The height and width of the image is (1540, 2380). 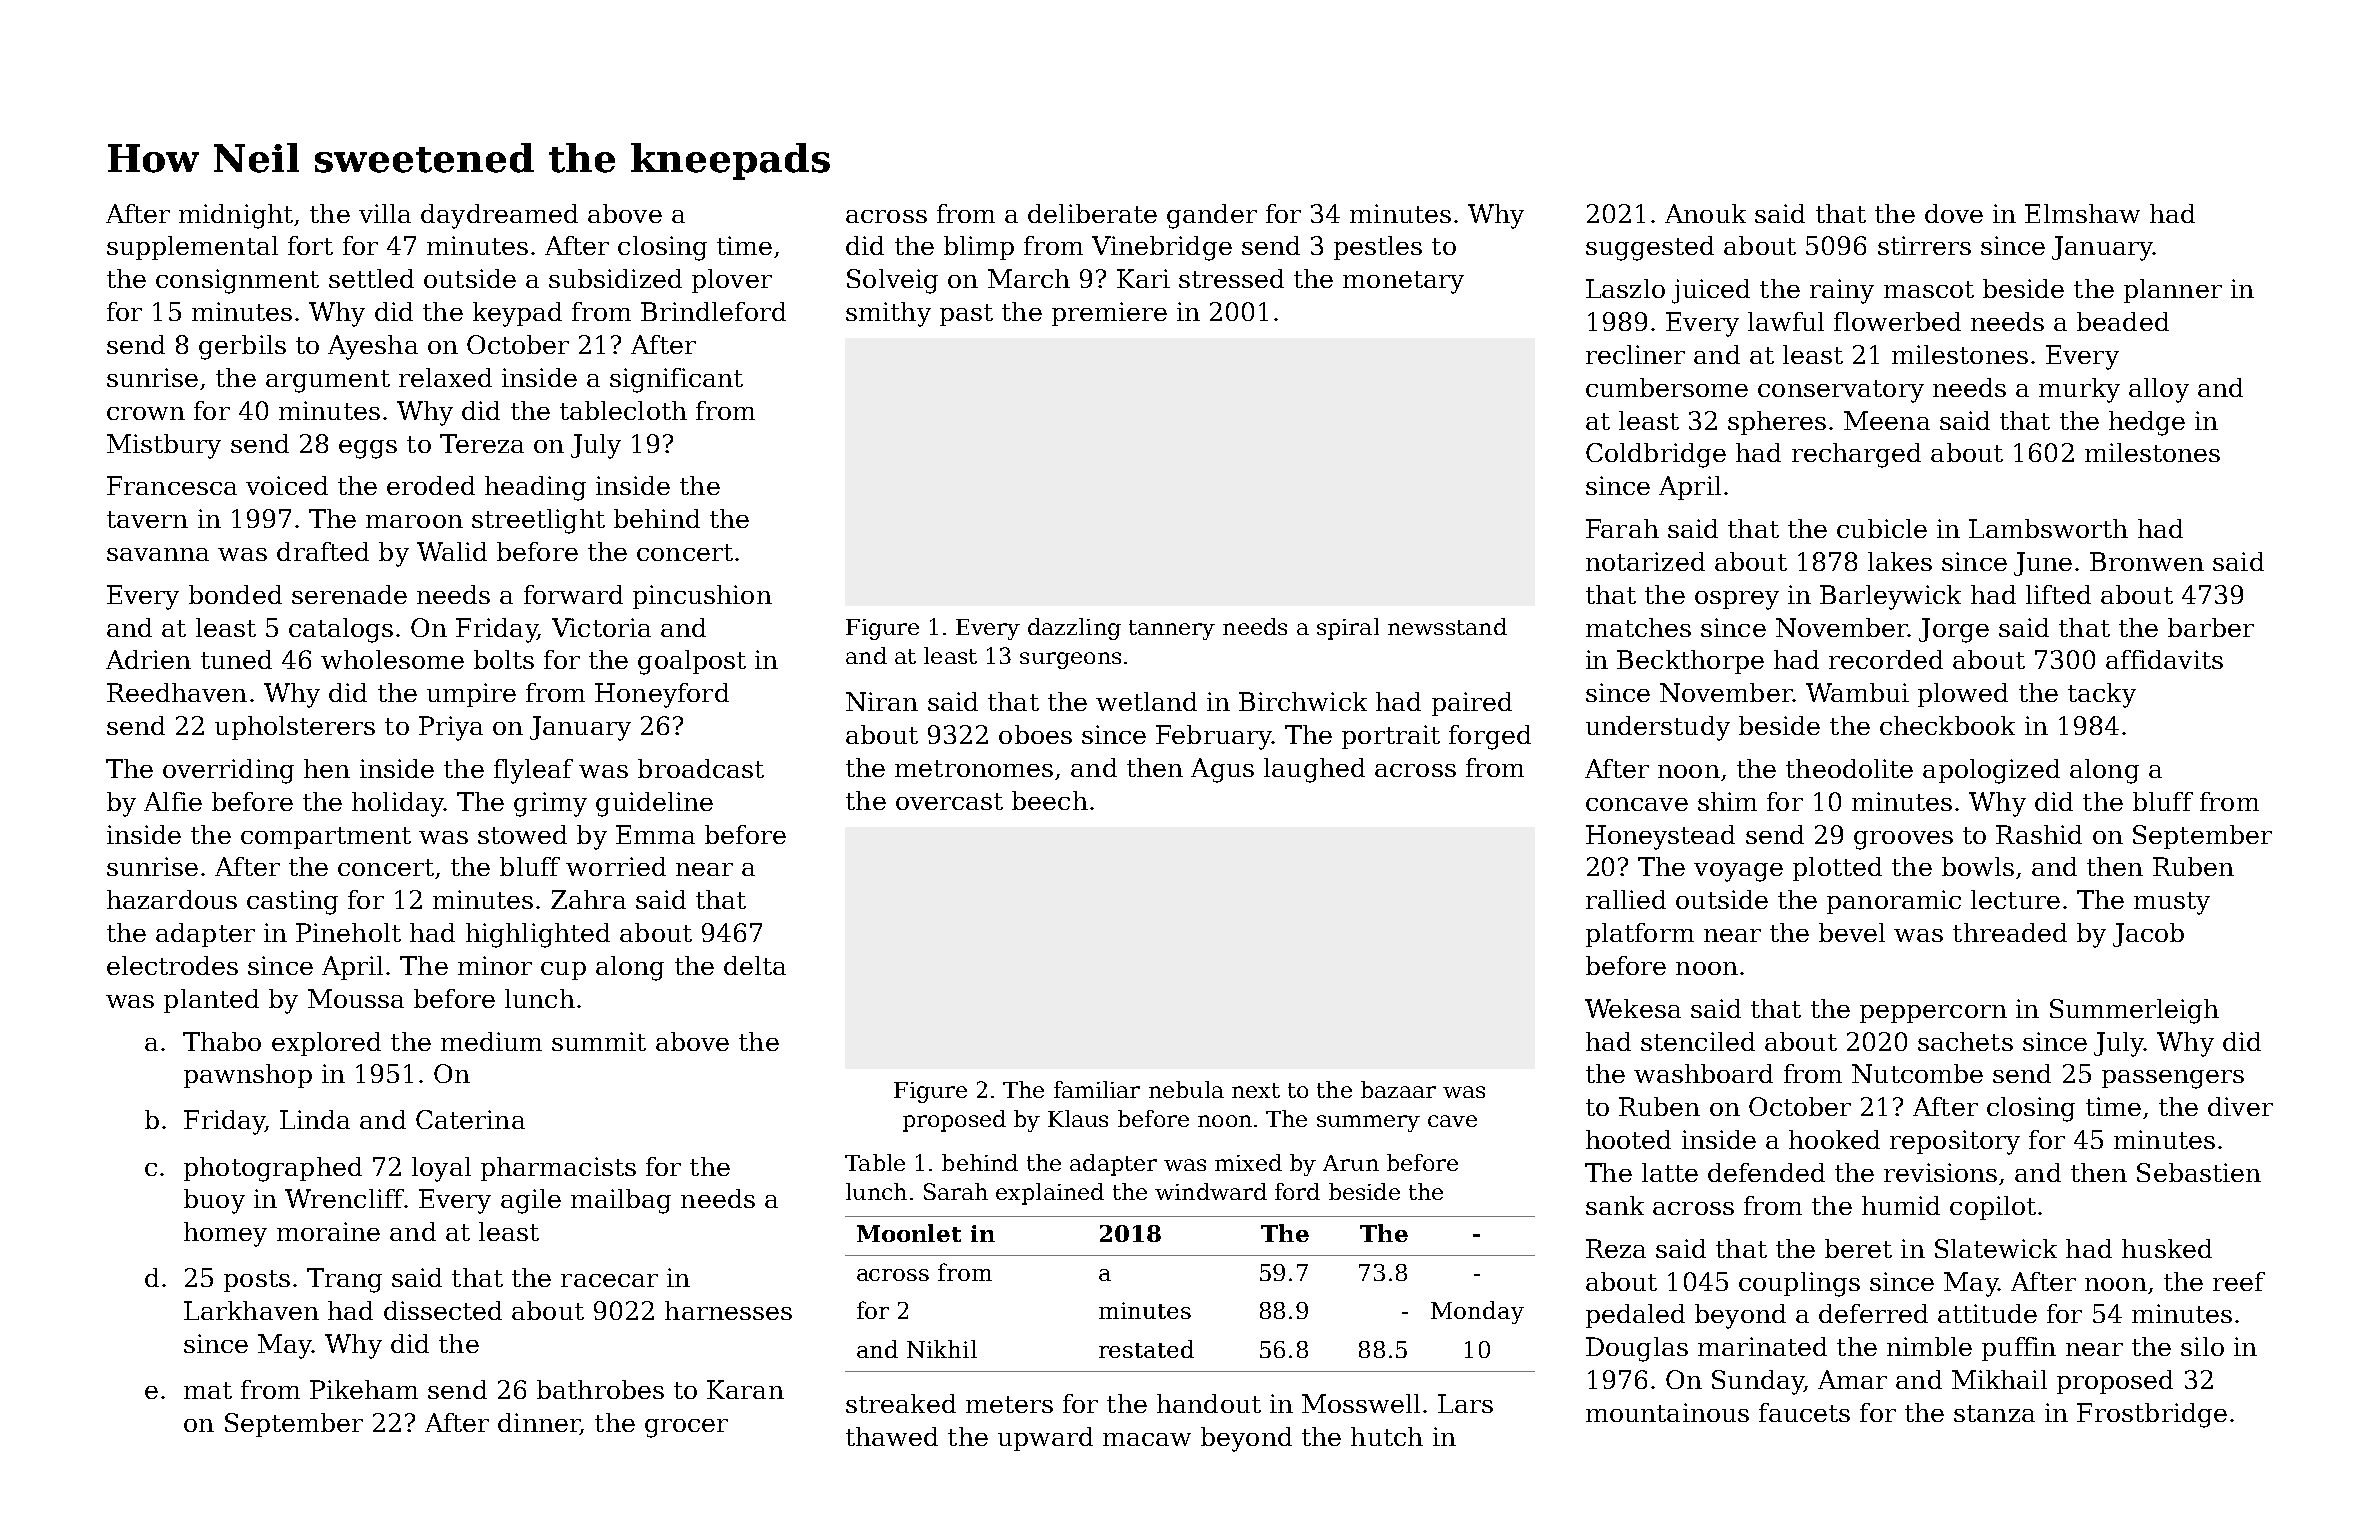 I want to click on harnesses, so click(x=728, y=1310).
